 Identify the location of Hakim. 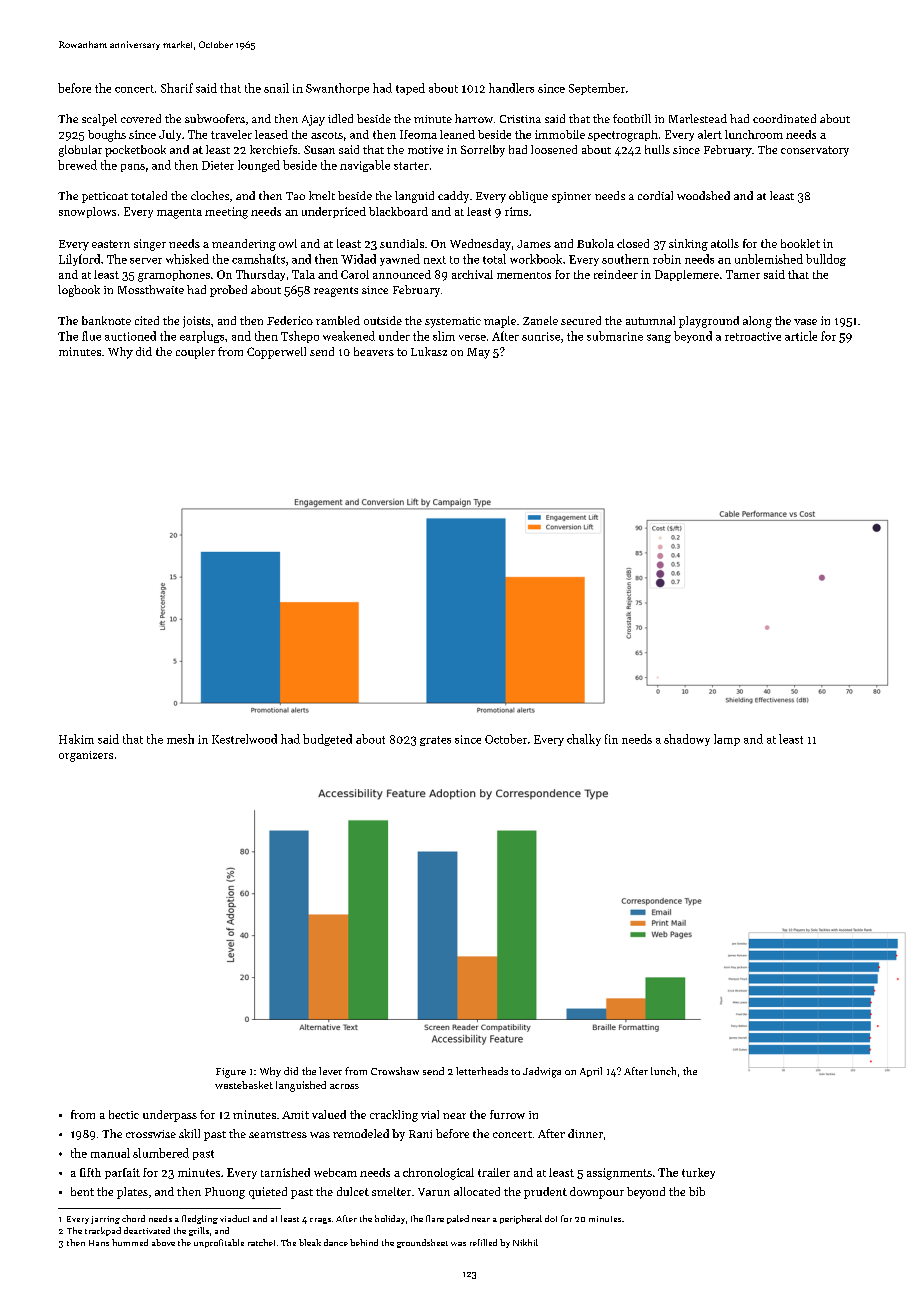
(76, 739).
